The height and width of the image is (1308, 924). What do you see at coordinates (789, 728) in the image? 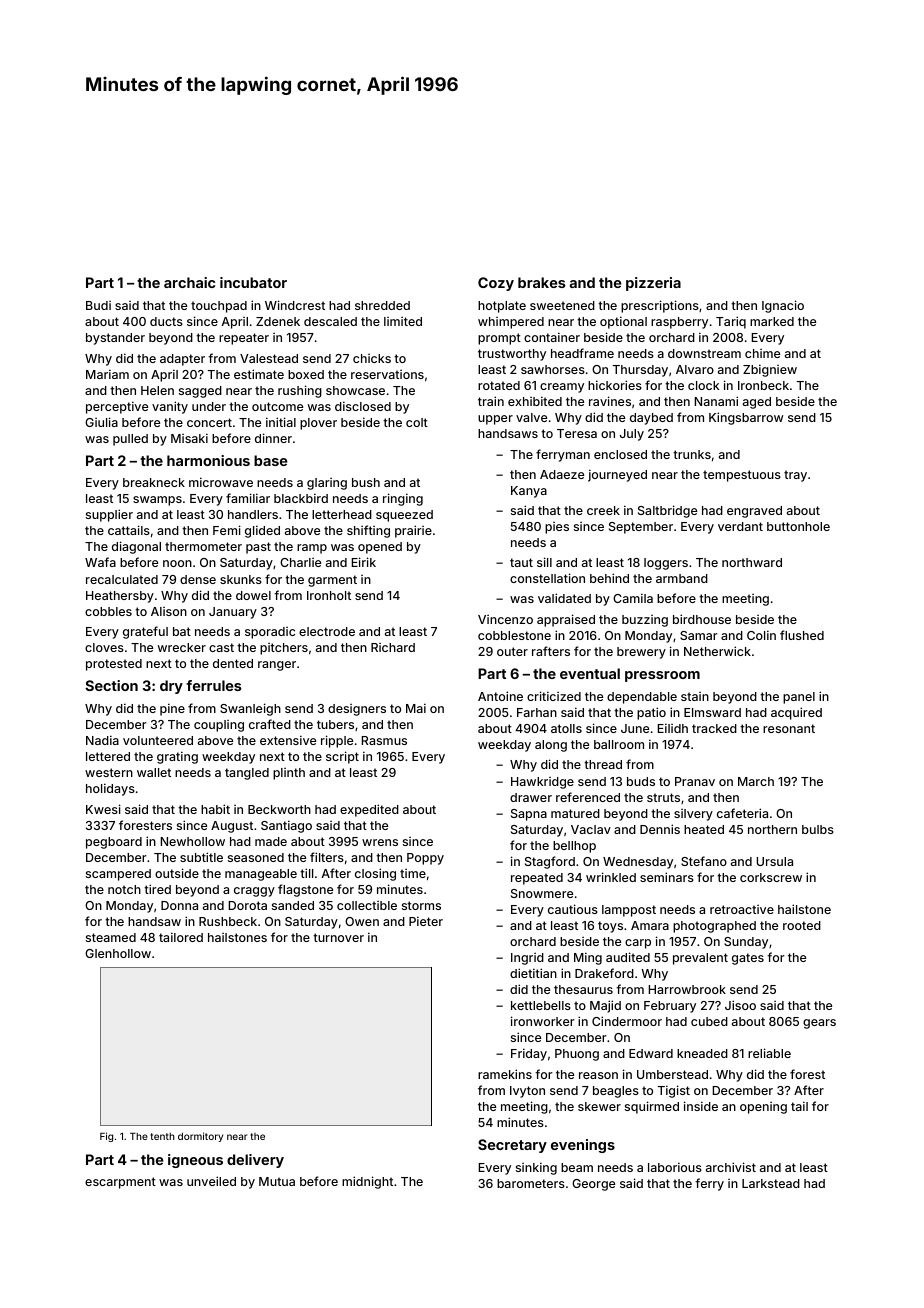
I see `resonant` at bounding box center [789, 728].
